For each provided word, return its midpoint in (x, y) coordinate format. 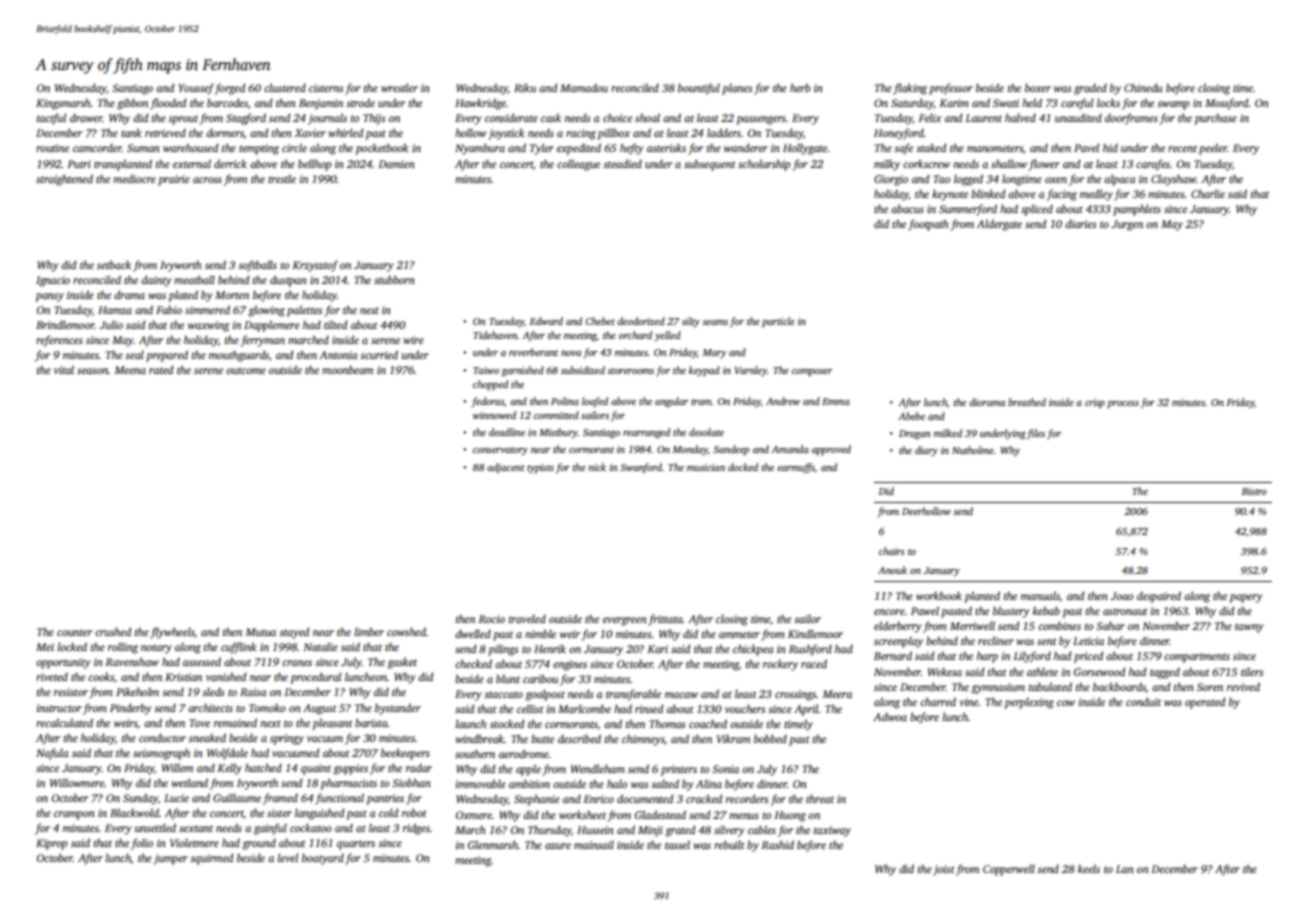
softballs (257, 266)
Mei (45, 647)
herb (800, 87)
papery (1246, 598)
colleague (578, 165)
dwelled (473, 633)
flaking (910, 89)
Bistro (1254, 491)
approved (831, 450)
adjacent (506, 468)
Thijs (374, 119)
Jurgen (1127, 225)
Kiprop (52, 844)
